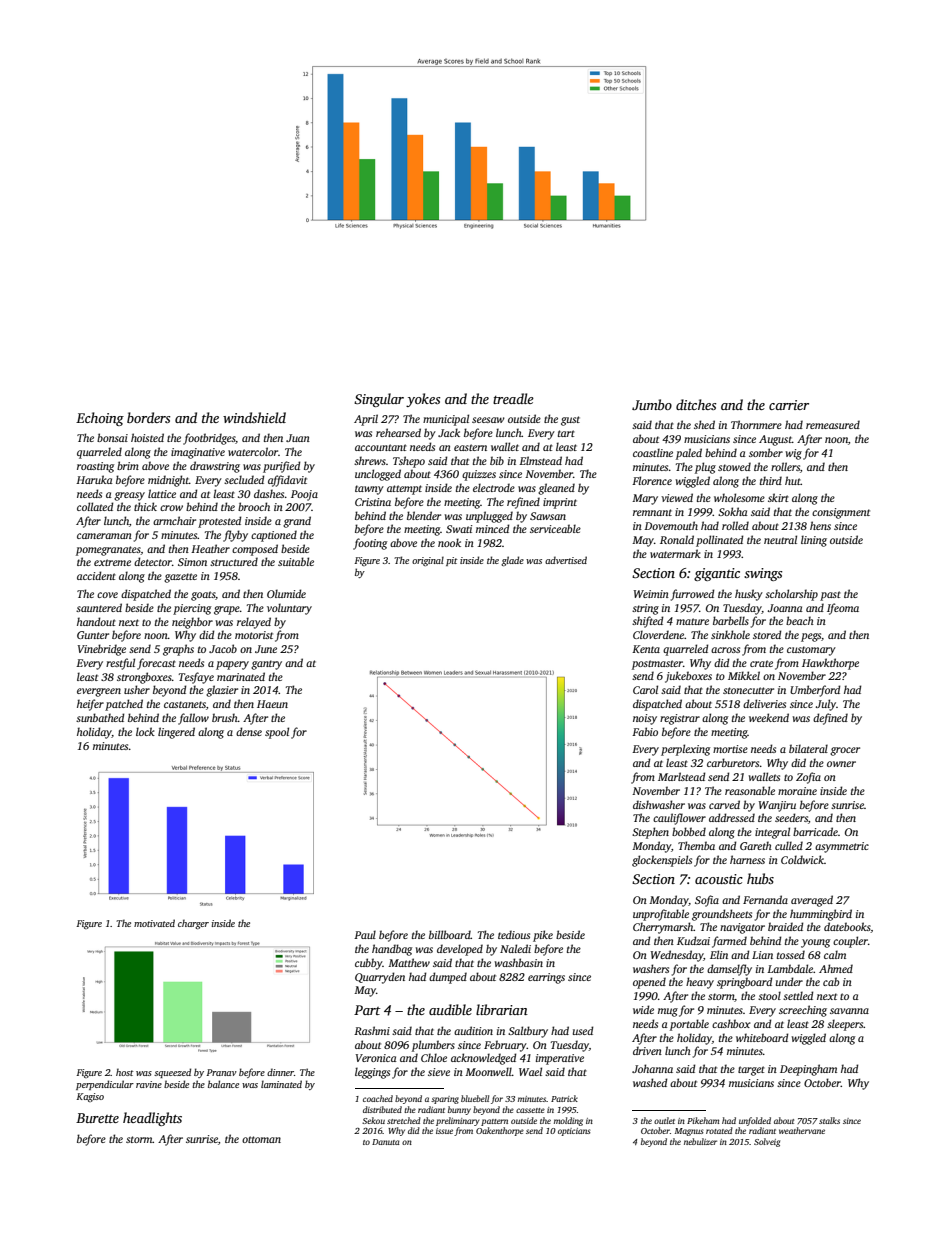 Image resolution: width=952 pixels, height=1233 pixels. I want to click on minced, so click(493, 528).
